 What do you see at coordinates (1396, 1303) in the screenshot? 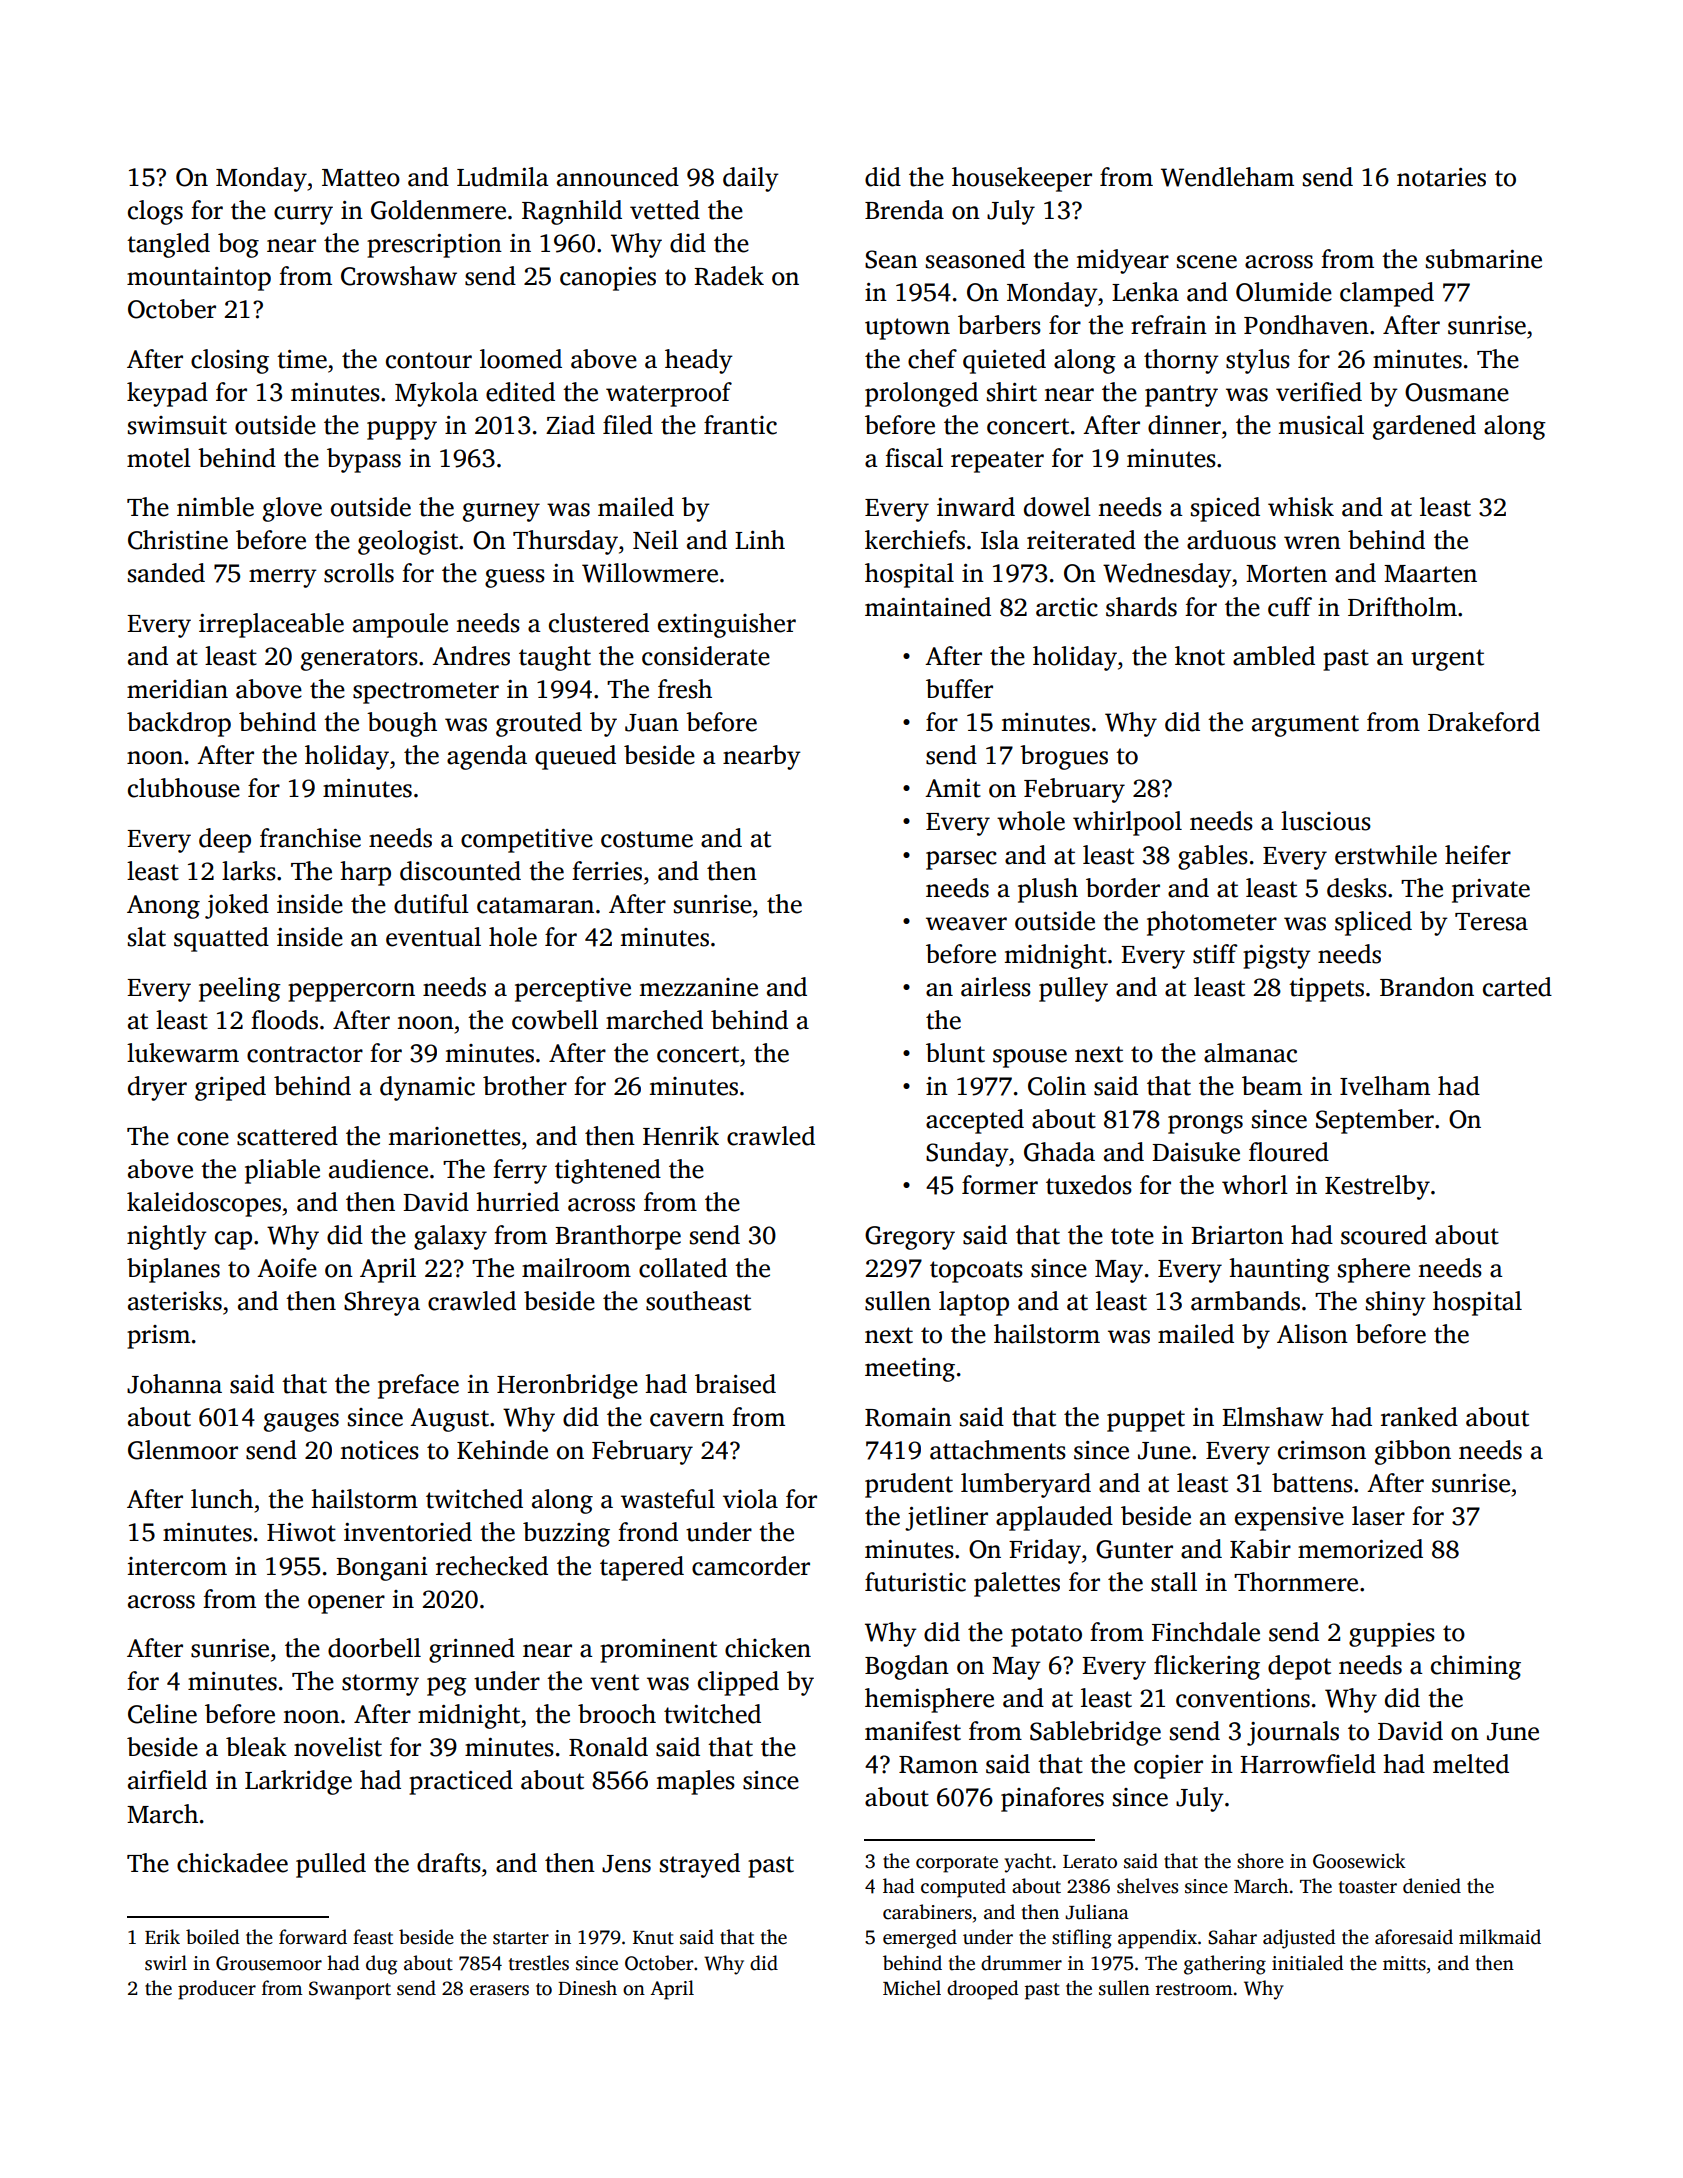
I see `shiny` at bounding box center [1396, 1303].
